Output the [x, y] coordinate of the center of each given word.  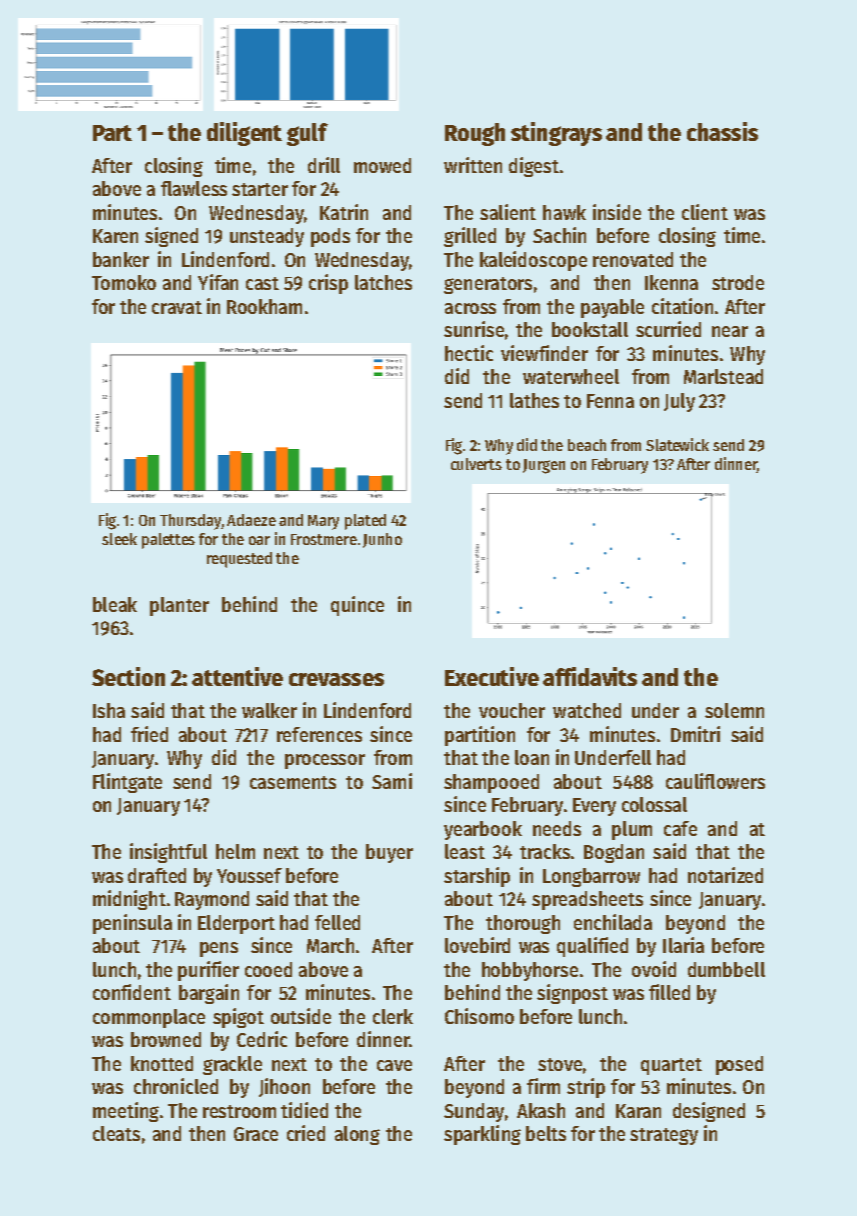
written [473, 165]
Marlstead [723, 376]
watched [587, 710]
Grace [256, 1134]
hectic [469, 353]
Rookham [264, 306]
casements [293, 782]
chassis [722, 131]
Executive [492, 676]
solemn [734, 710]
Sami [392, 781]
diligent [244, 134]
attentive [237, 676]
